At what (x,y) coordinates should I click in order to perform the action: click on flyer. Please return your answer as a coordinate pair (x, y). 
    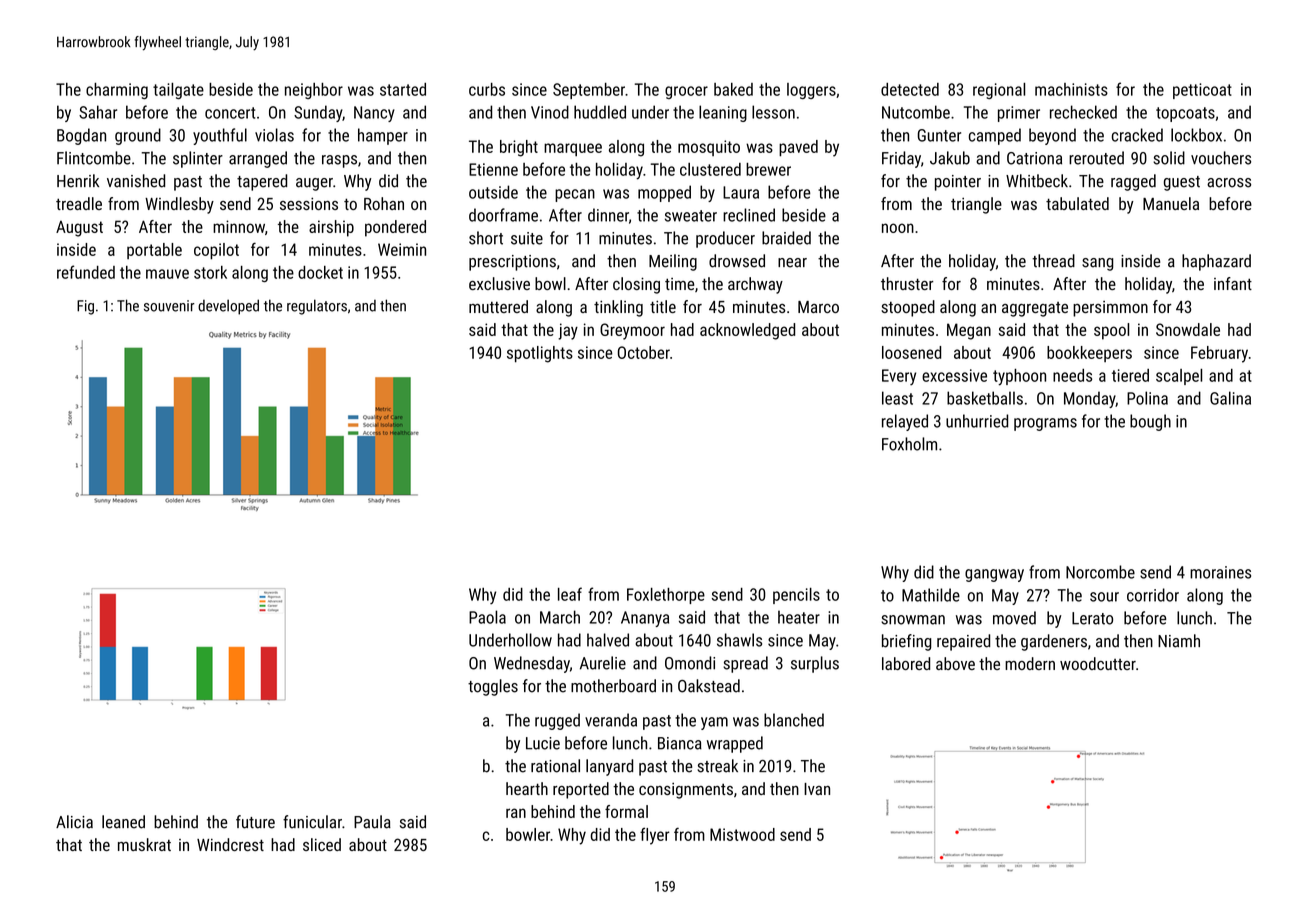
    Looking at the image, I should click on (654, 836).
